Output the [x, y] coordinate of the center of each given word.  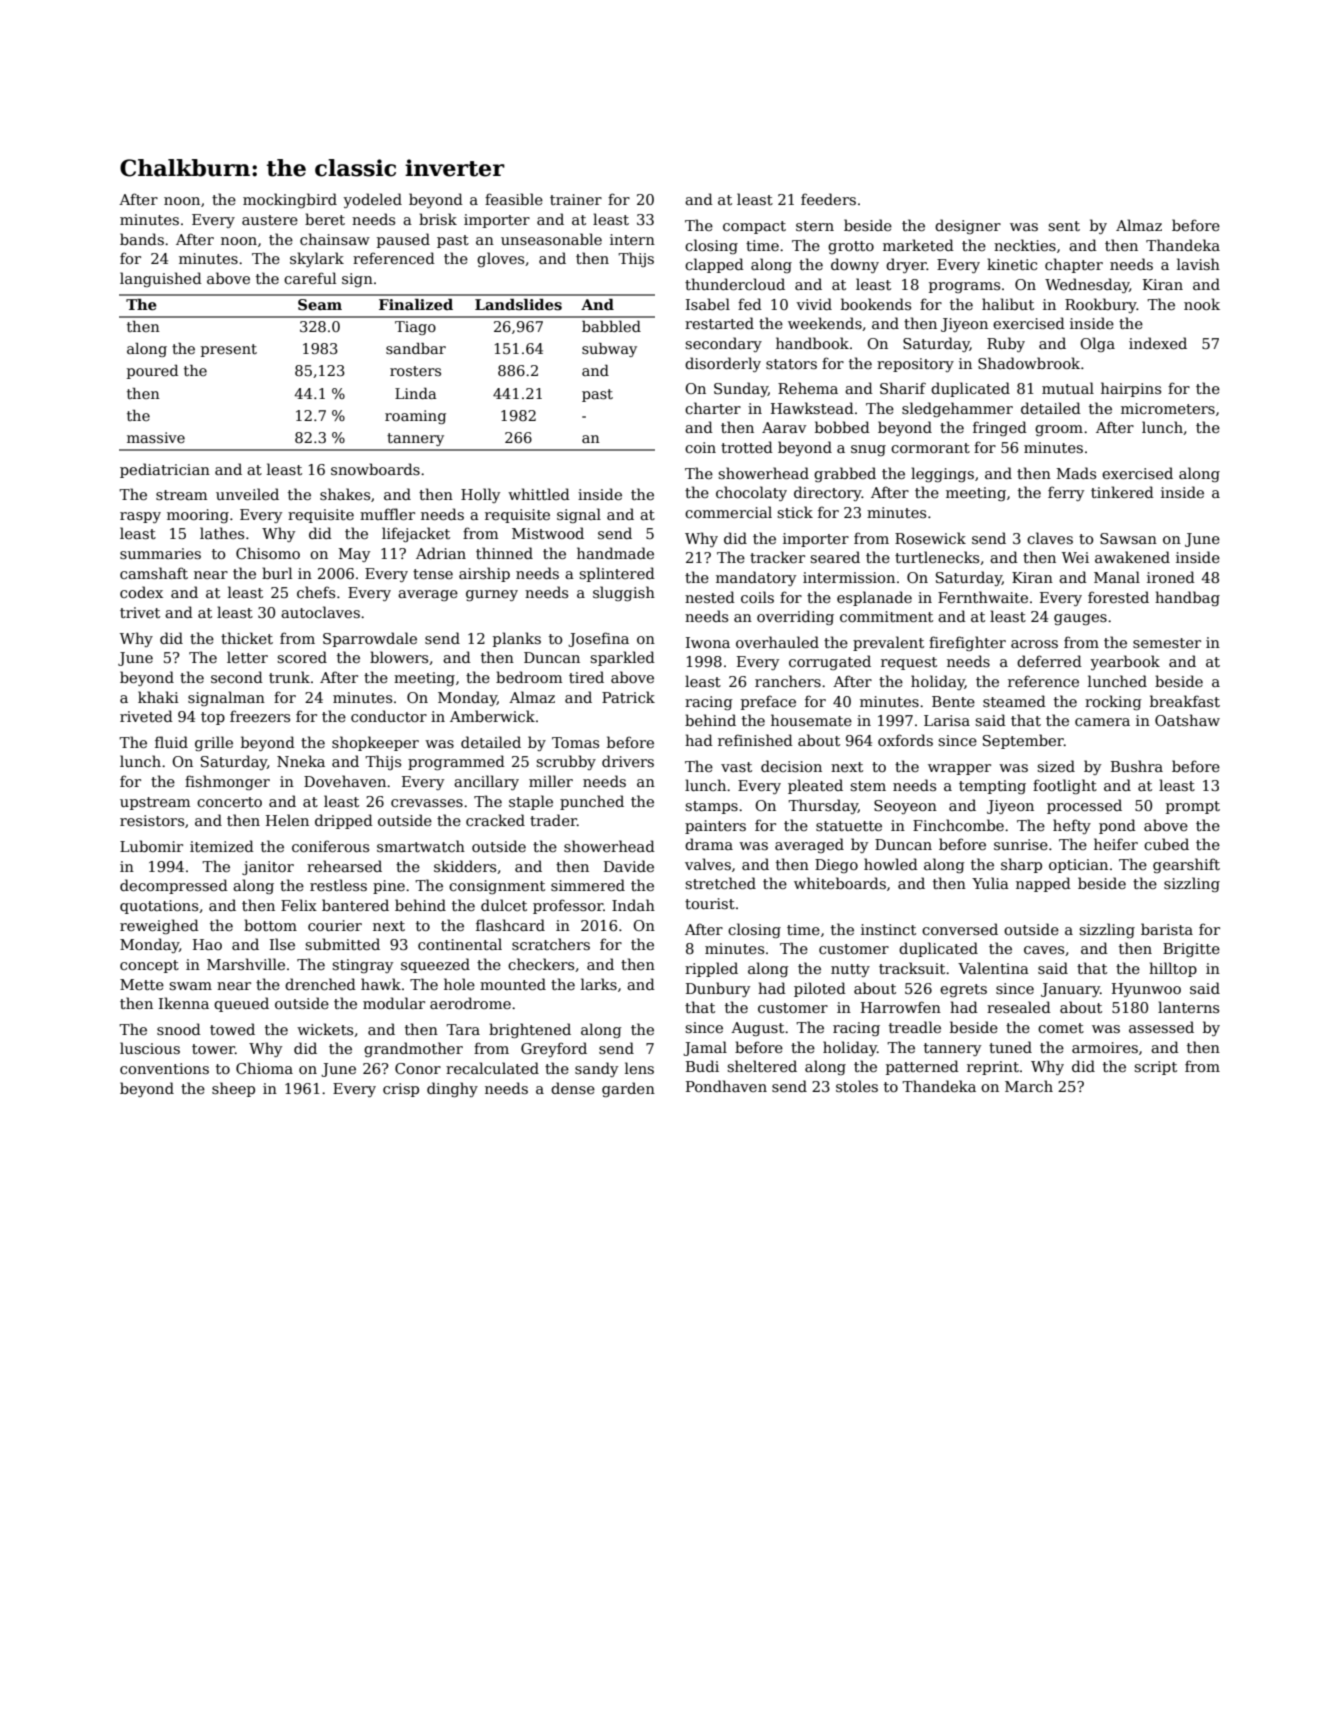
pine [389, 887]
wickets [325, 1029]
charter [713, 408]
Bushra [1137, 766]
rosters [415, 371]
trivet [140, 612]
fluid [171, 742]
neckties [1025, 245]
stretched [720, 883]
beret [325, 219]
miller [551, 781]
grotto [851, 247]
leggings [942, 474]
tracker [777, 557]
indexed [1158, 343]
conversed [960, 929]
